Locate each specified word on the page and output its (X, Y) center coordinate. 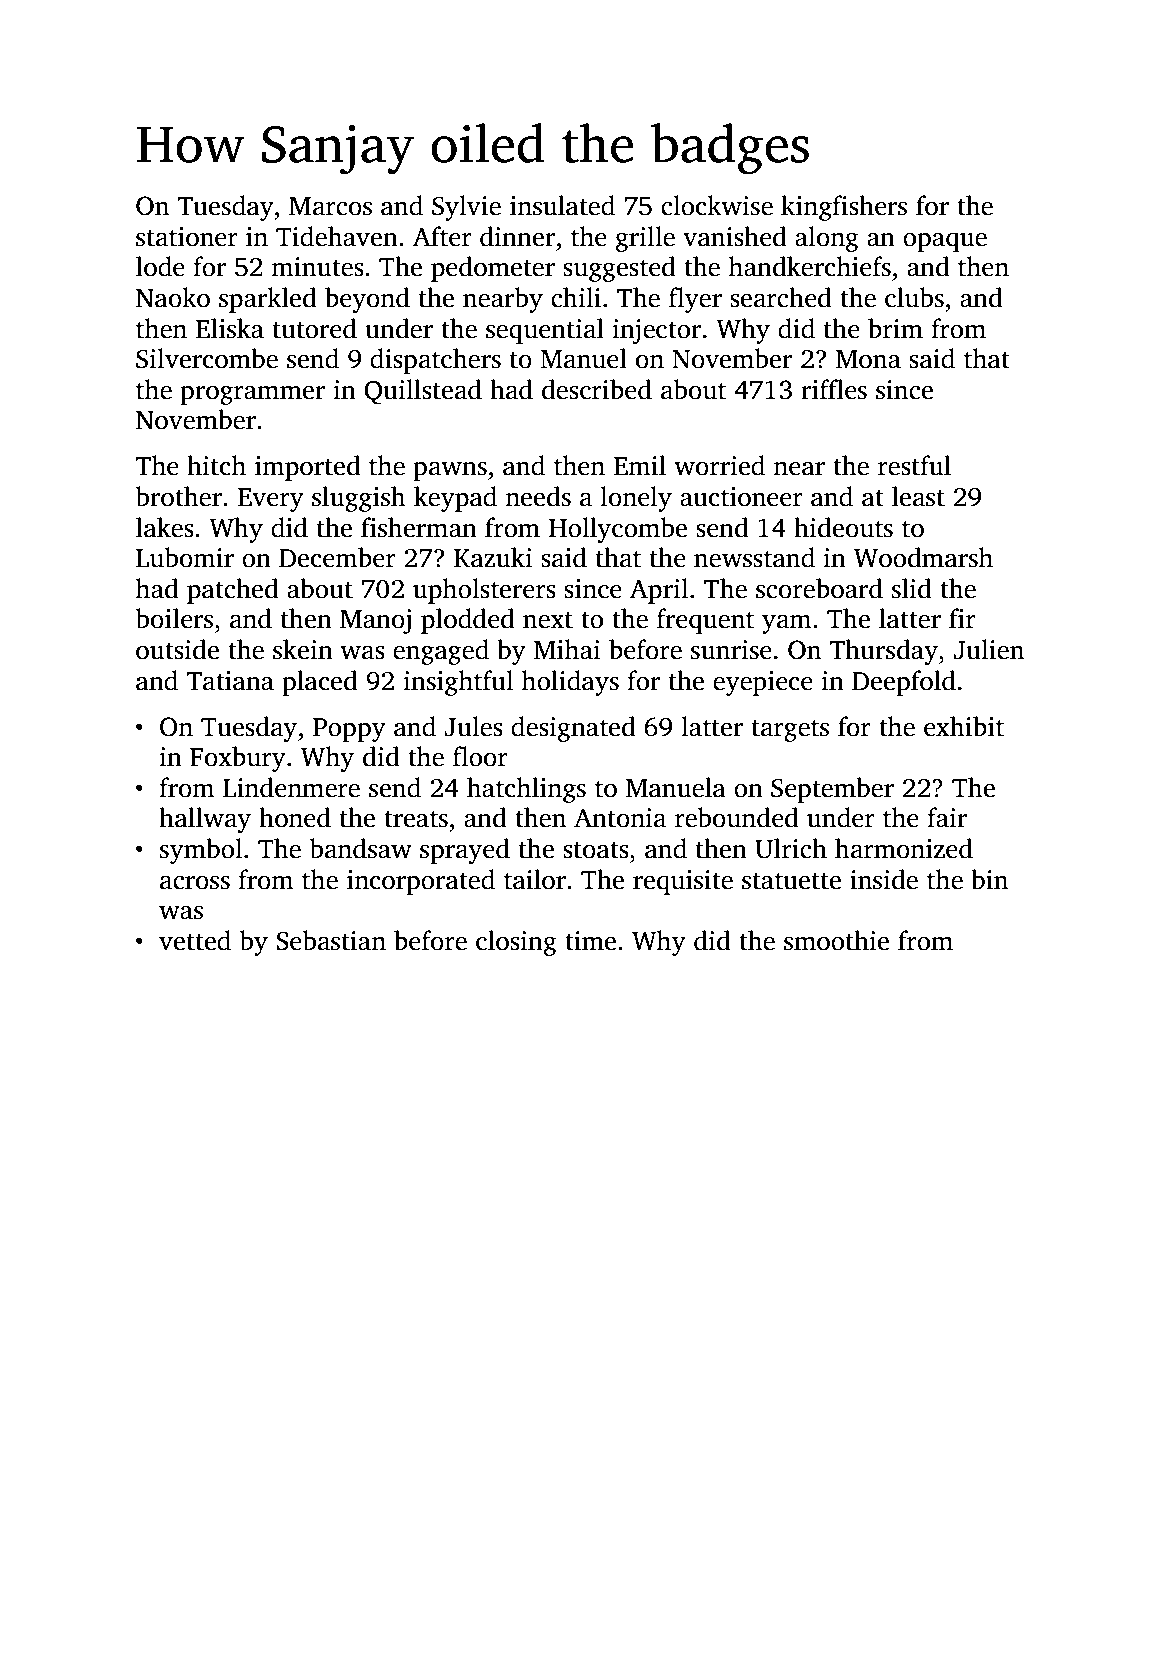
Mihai (567, 649)
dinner (517, 236)
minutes (318, 267)
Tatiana (230, 681)
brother (179, 496)
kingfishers (844, 208)
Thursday (883, 652)
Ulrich (791, 848)
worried (719, 465)
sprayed (465, 851)
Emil (639, 465)
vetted (195, 940)
